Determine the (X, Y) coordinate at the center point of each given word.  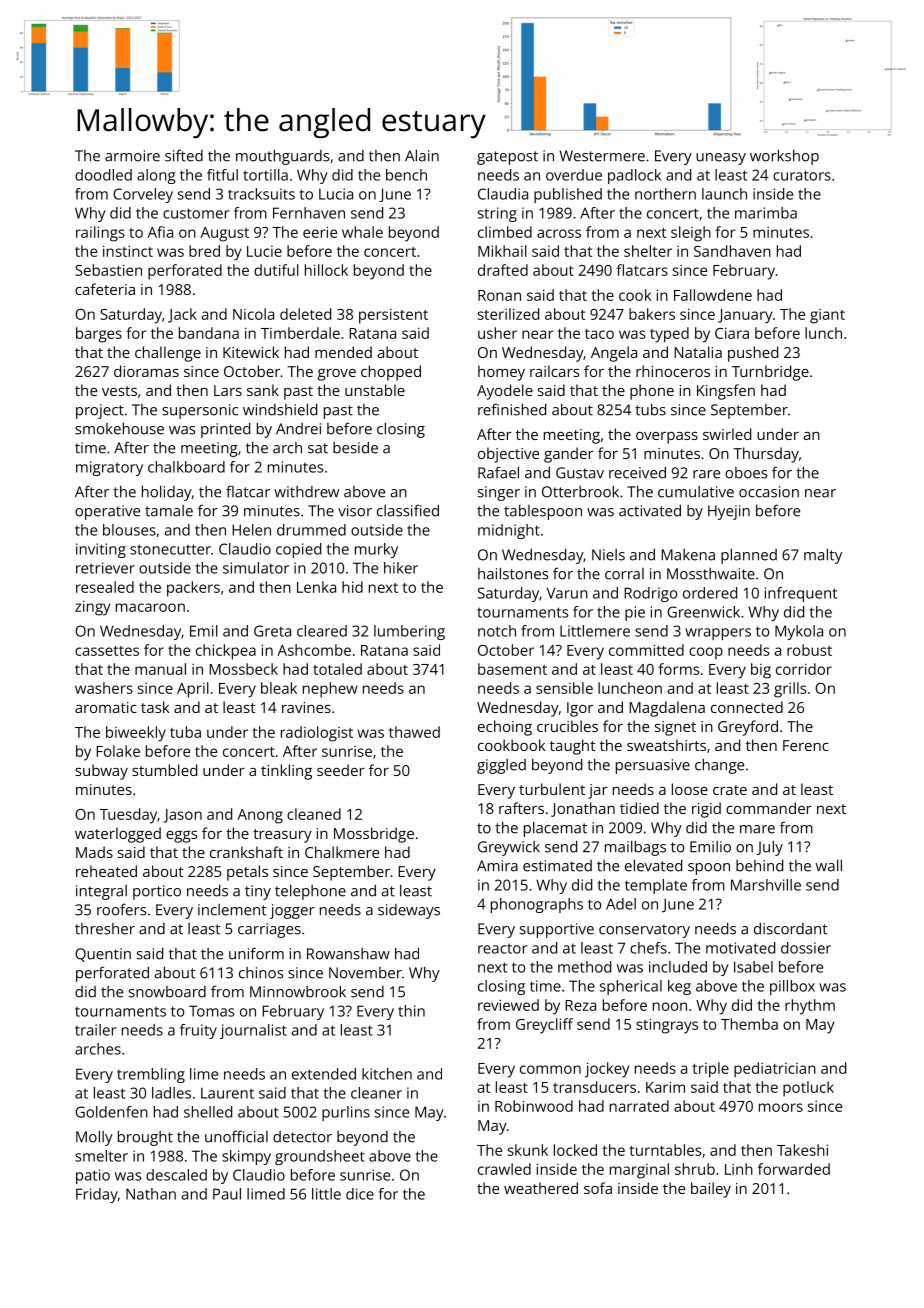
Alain (422, 155)
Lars (228, 390)
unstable (375, 390)
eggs (181, 837)
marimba (766, 213)
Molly (94, 1138)
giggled (501, 766)
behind (759, 865)
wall (829, 865)
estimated (557, 866)
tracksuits (261, 194)
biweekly (136, 734)
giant (827, 316)
